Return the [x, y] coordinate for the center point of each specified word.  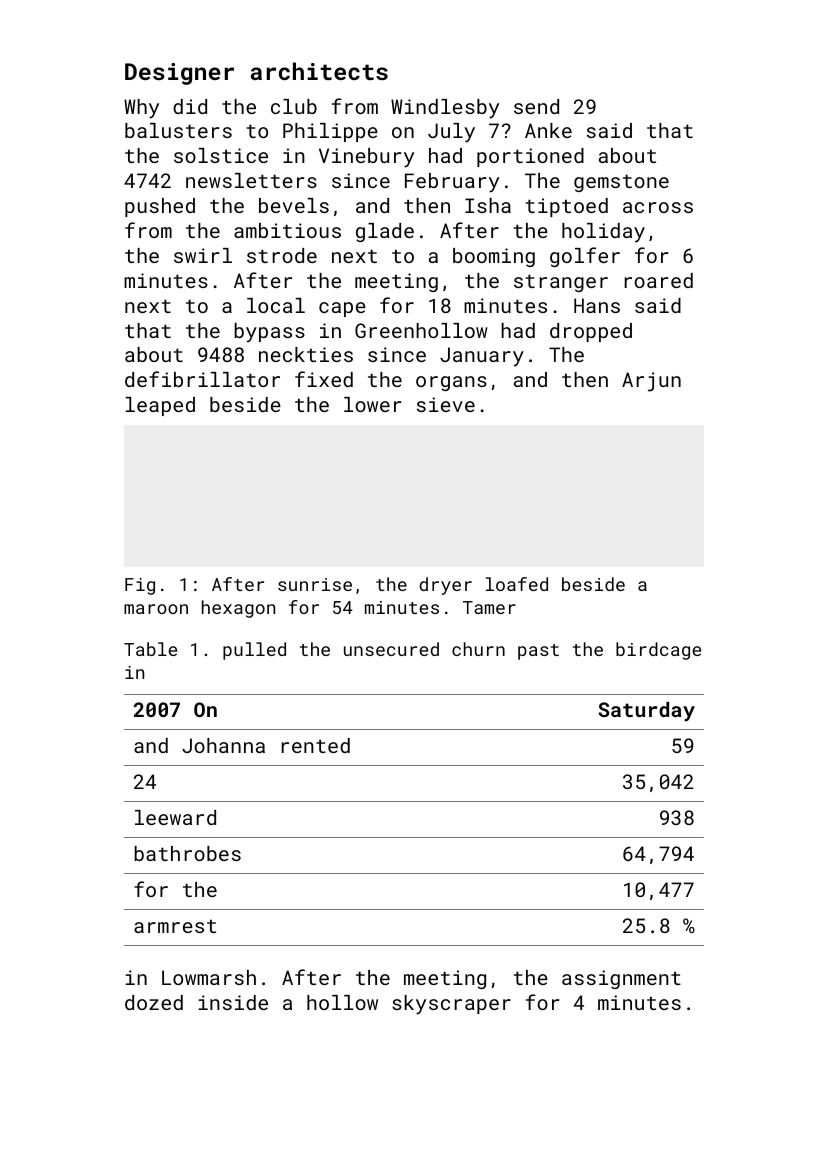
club [294, 106]
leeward [175, 817]
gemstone [621, 183]
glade [385, 232]
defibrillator [202, 379]
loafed [517, 584]
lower [372, 404]
